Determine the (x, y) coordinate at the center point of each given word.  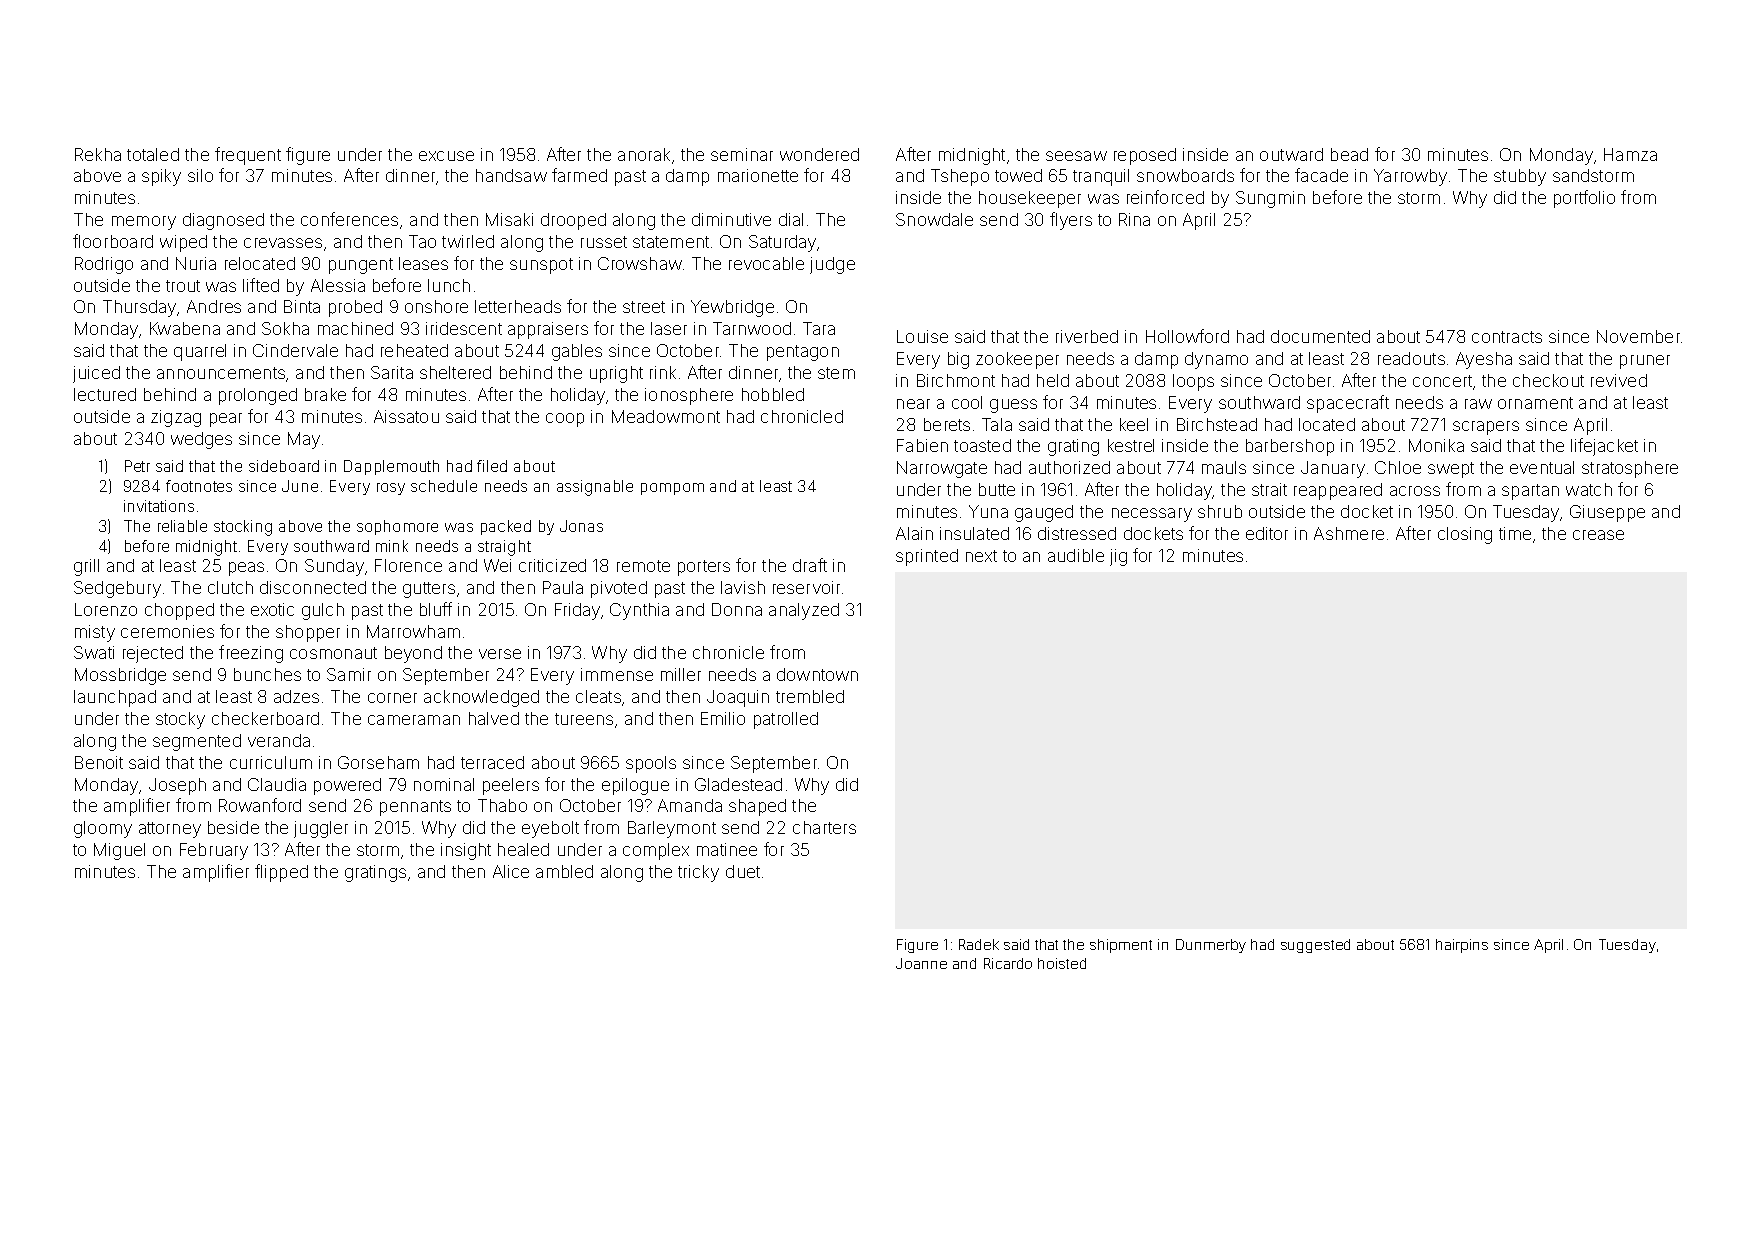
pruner (1645, 362)
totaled (153, 154)
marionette (758, 175)
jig (1118, 557)
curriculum (271, 762)
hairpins (1462, 946)
